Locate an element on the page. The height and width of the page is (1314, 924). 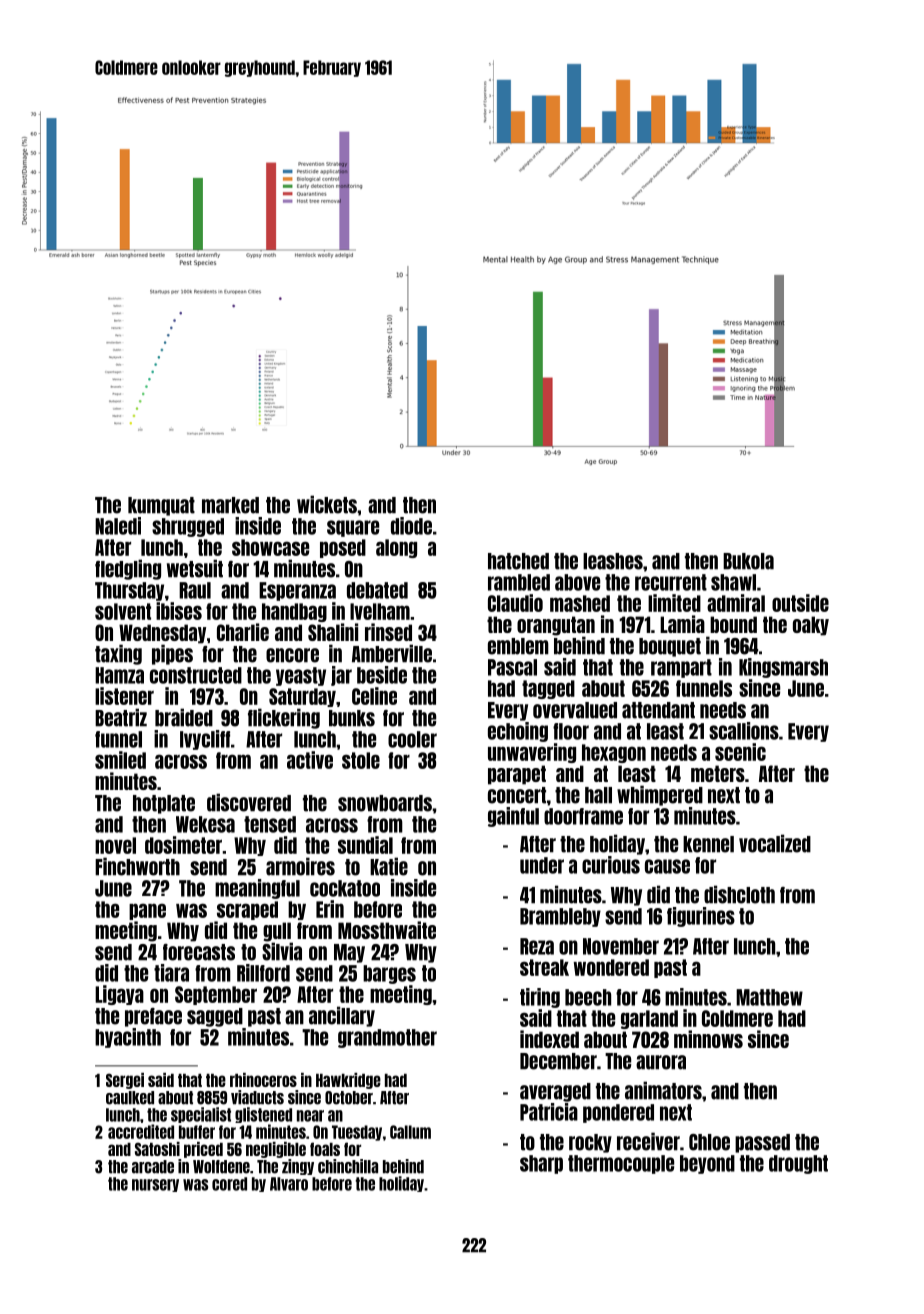
pane is located at coordinates (147, 911).
